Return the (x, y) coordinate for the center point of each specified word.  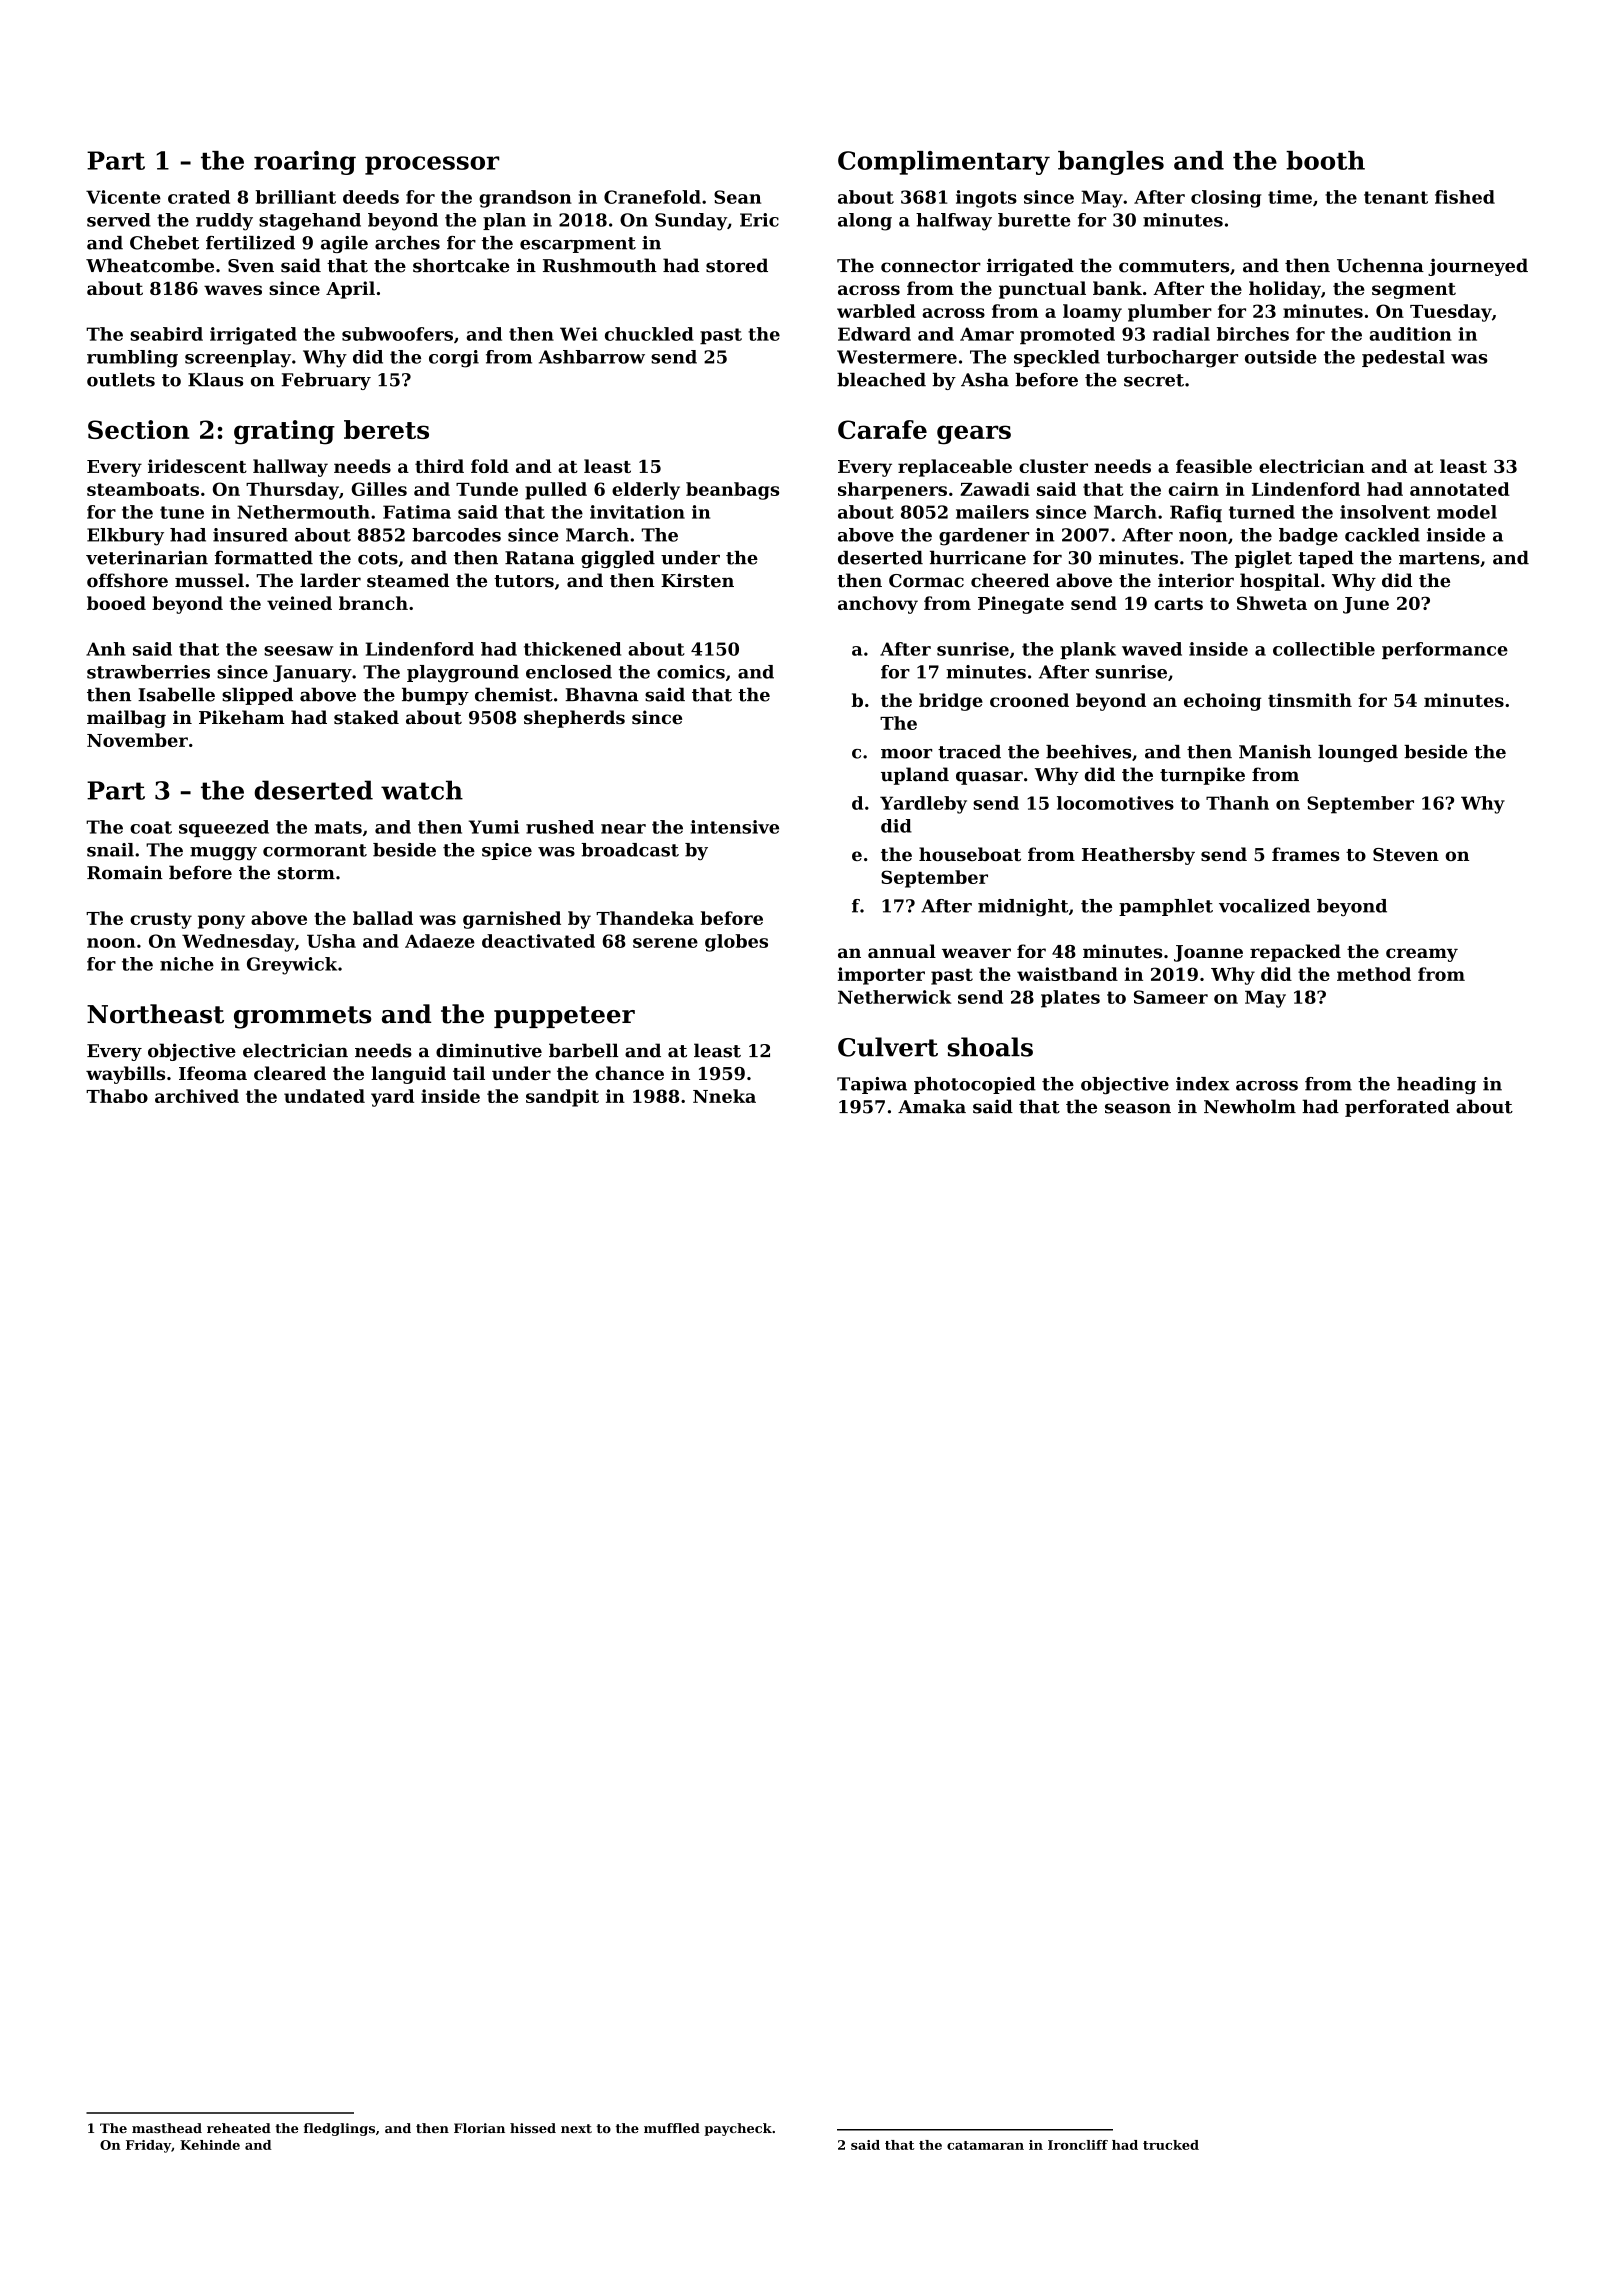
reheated (239, 2128)
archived (197, 1096)
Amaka (932, 1106)
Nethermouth (303, 512)
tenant (1396, 197)
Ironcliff (1078, 2145)
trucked (1171, 2145)
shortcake (461, 265)
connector (931, 266)
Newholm (1250, 1106)
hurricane (978, 558)
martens (1439, 558)
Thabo (117, 1096)
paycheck (738, 2129)
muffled (672, 2128)
